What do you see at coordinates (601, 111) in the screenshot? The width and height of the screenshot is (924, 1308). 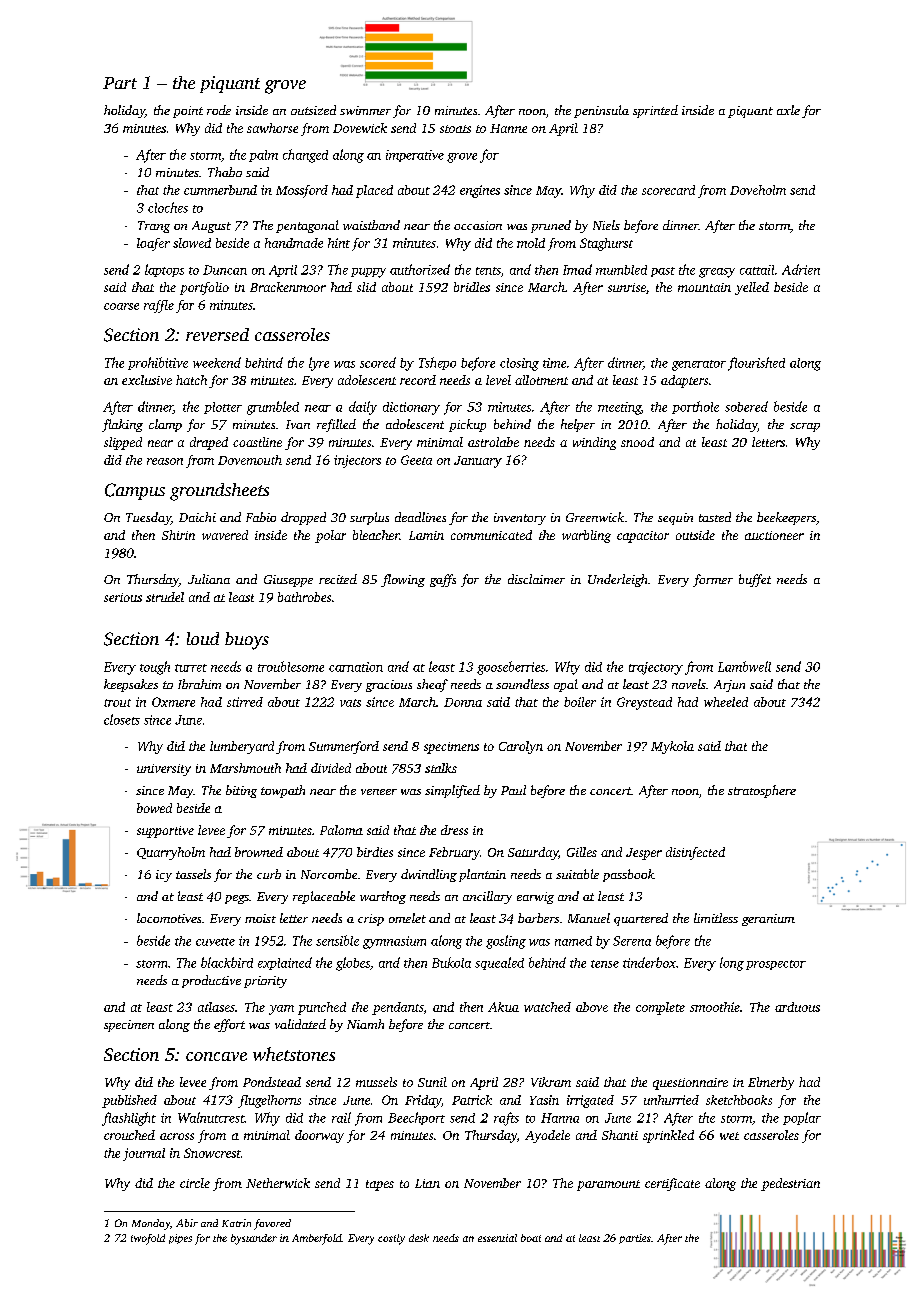 I see `peninsula` at bounding box center [601, 111].
